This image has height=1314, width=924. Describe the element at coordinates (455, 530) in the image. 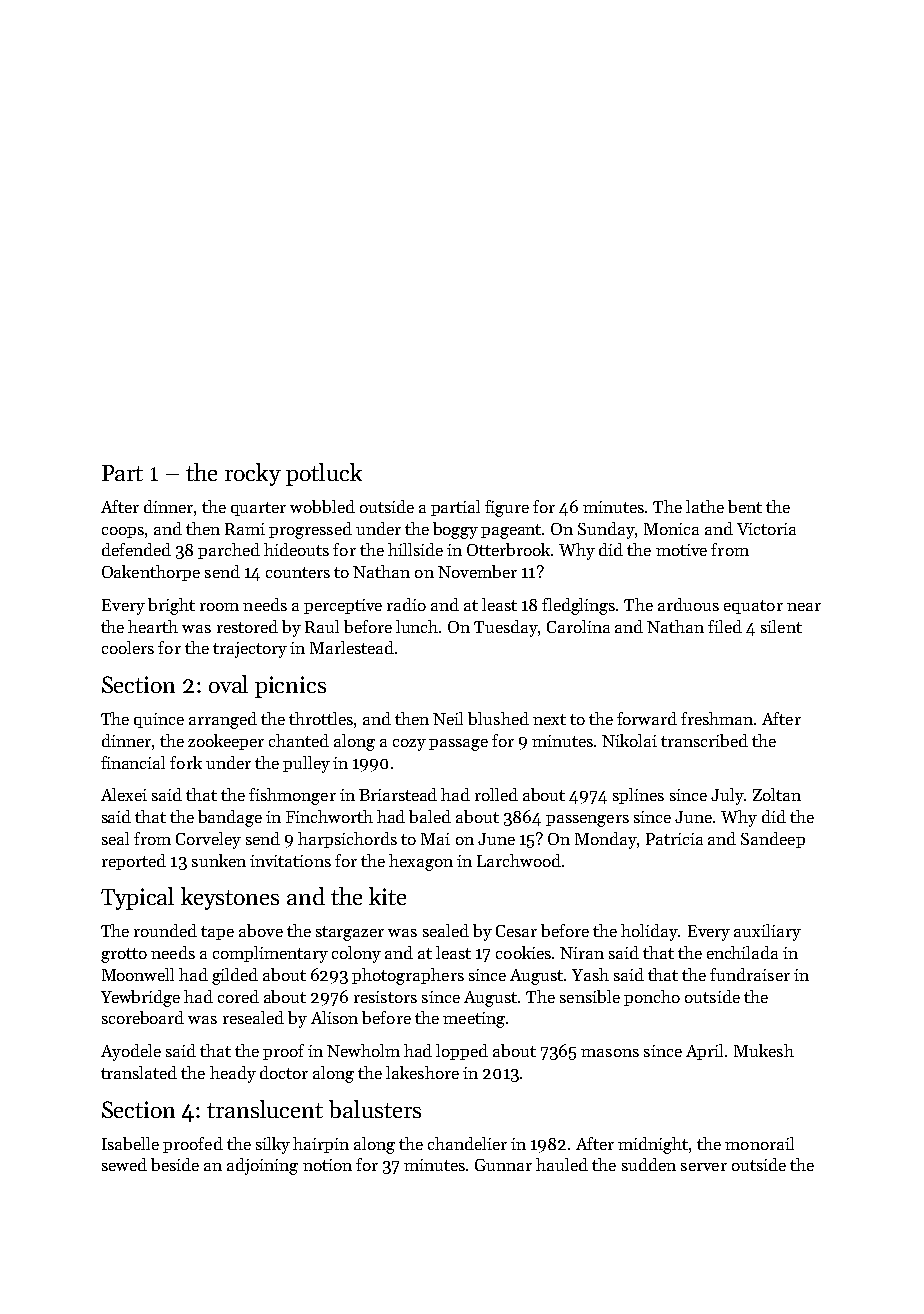

I see `boggy` at that location.
